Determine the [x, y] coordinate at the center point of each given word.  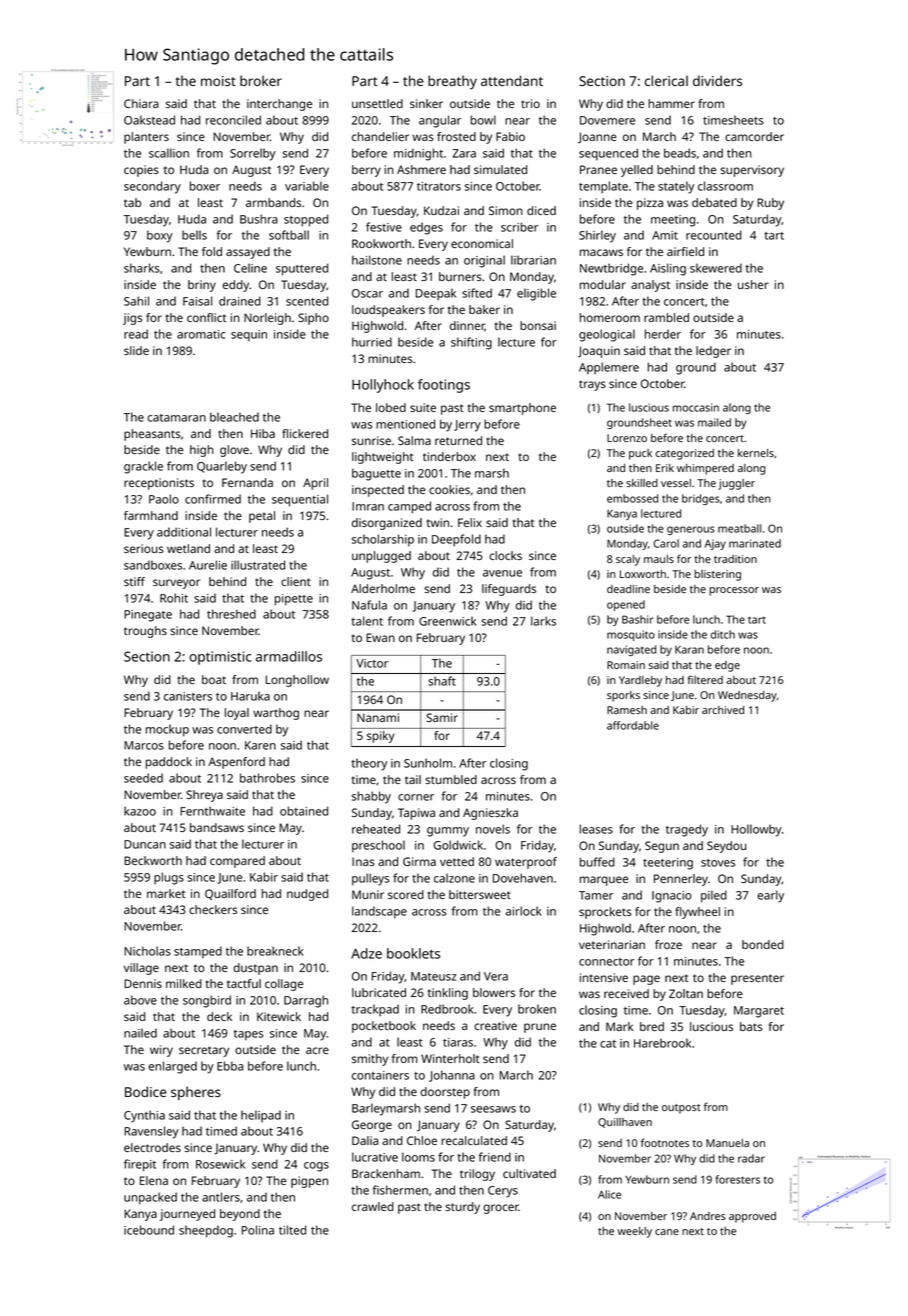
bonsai [538, 325]
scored [406, 894]
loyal [237, 714]
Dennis [143, 983]
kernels [756, 453]
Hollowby [756, 830]
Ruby [770, 204]
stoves [718, 863]
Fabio [510, 136]
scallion [169, 153]
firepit [140, 1165]
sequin [249, 335]
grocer [501, 1209]
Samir [442, 717]
